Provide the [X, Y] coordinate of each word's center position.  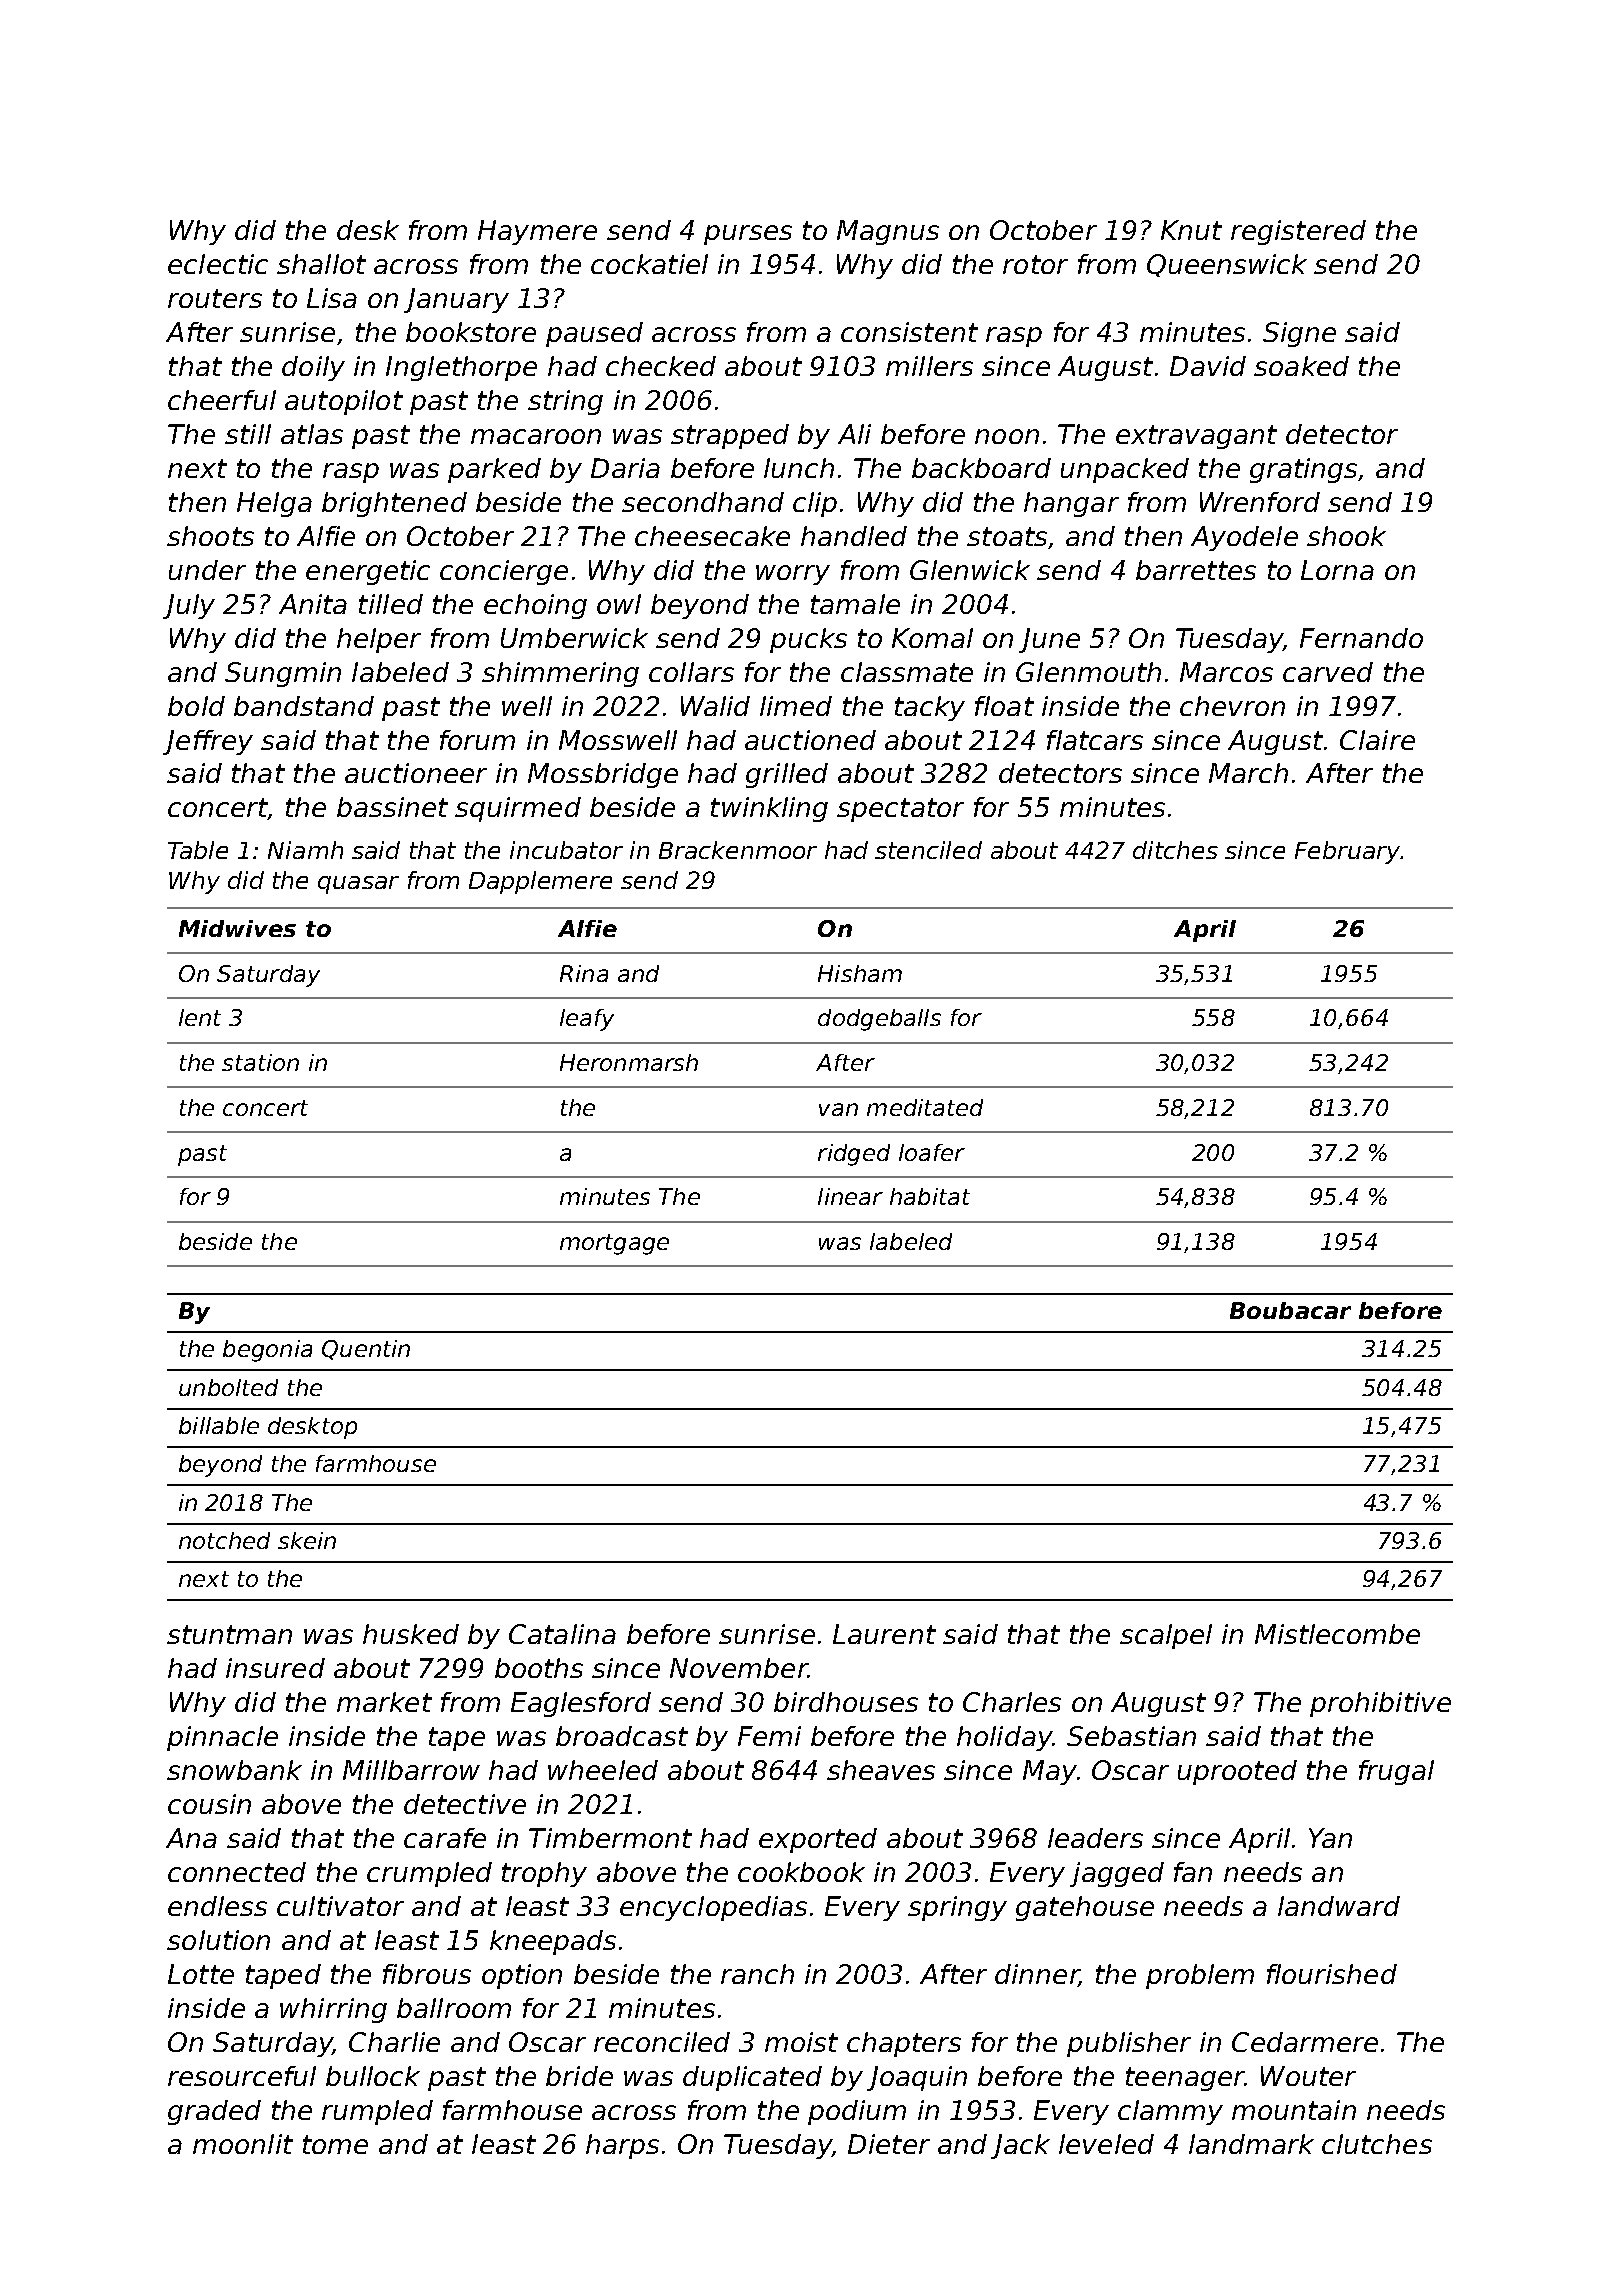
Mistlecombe [1337, 1634]
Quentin [366, 1350]
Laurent [884, 1634]
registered [1298, 232]
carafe [445, 1838]
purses [748, 235]
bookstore [471, 332]
